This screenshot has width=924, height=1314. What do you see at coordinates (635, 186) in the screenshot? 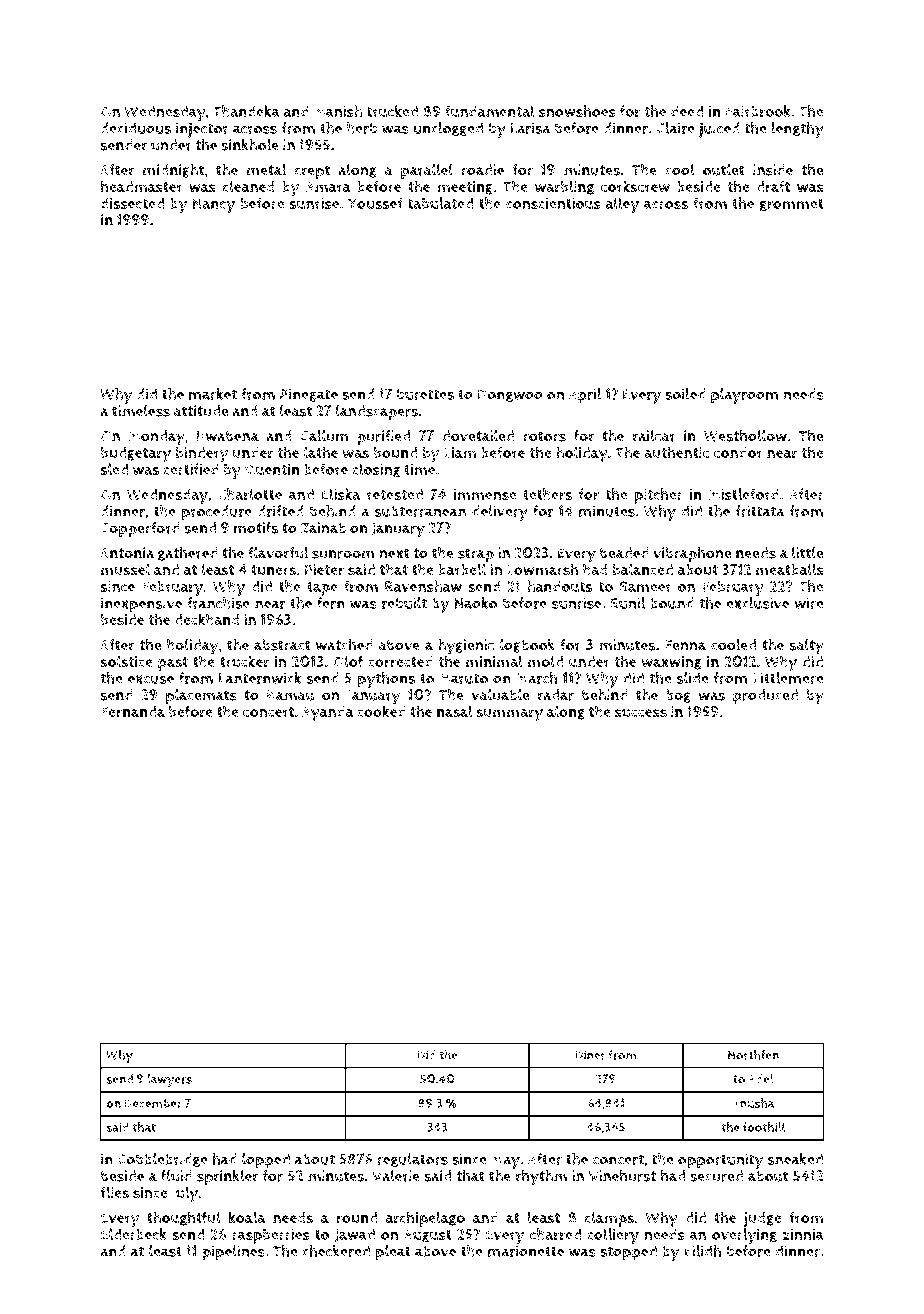
I see `corkscrew` at bounding box center [635, 186].
